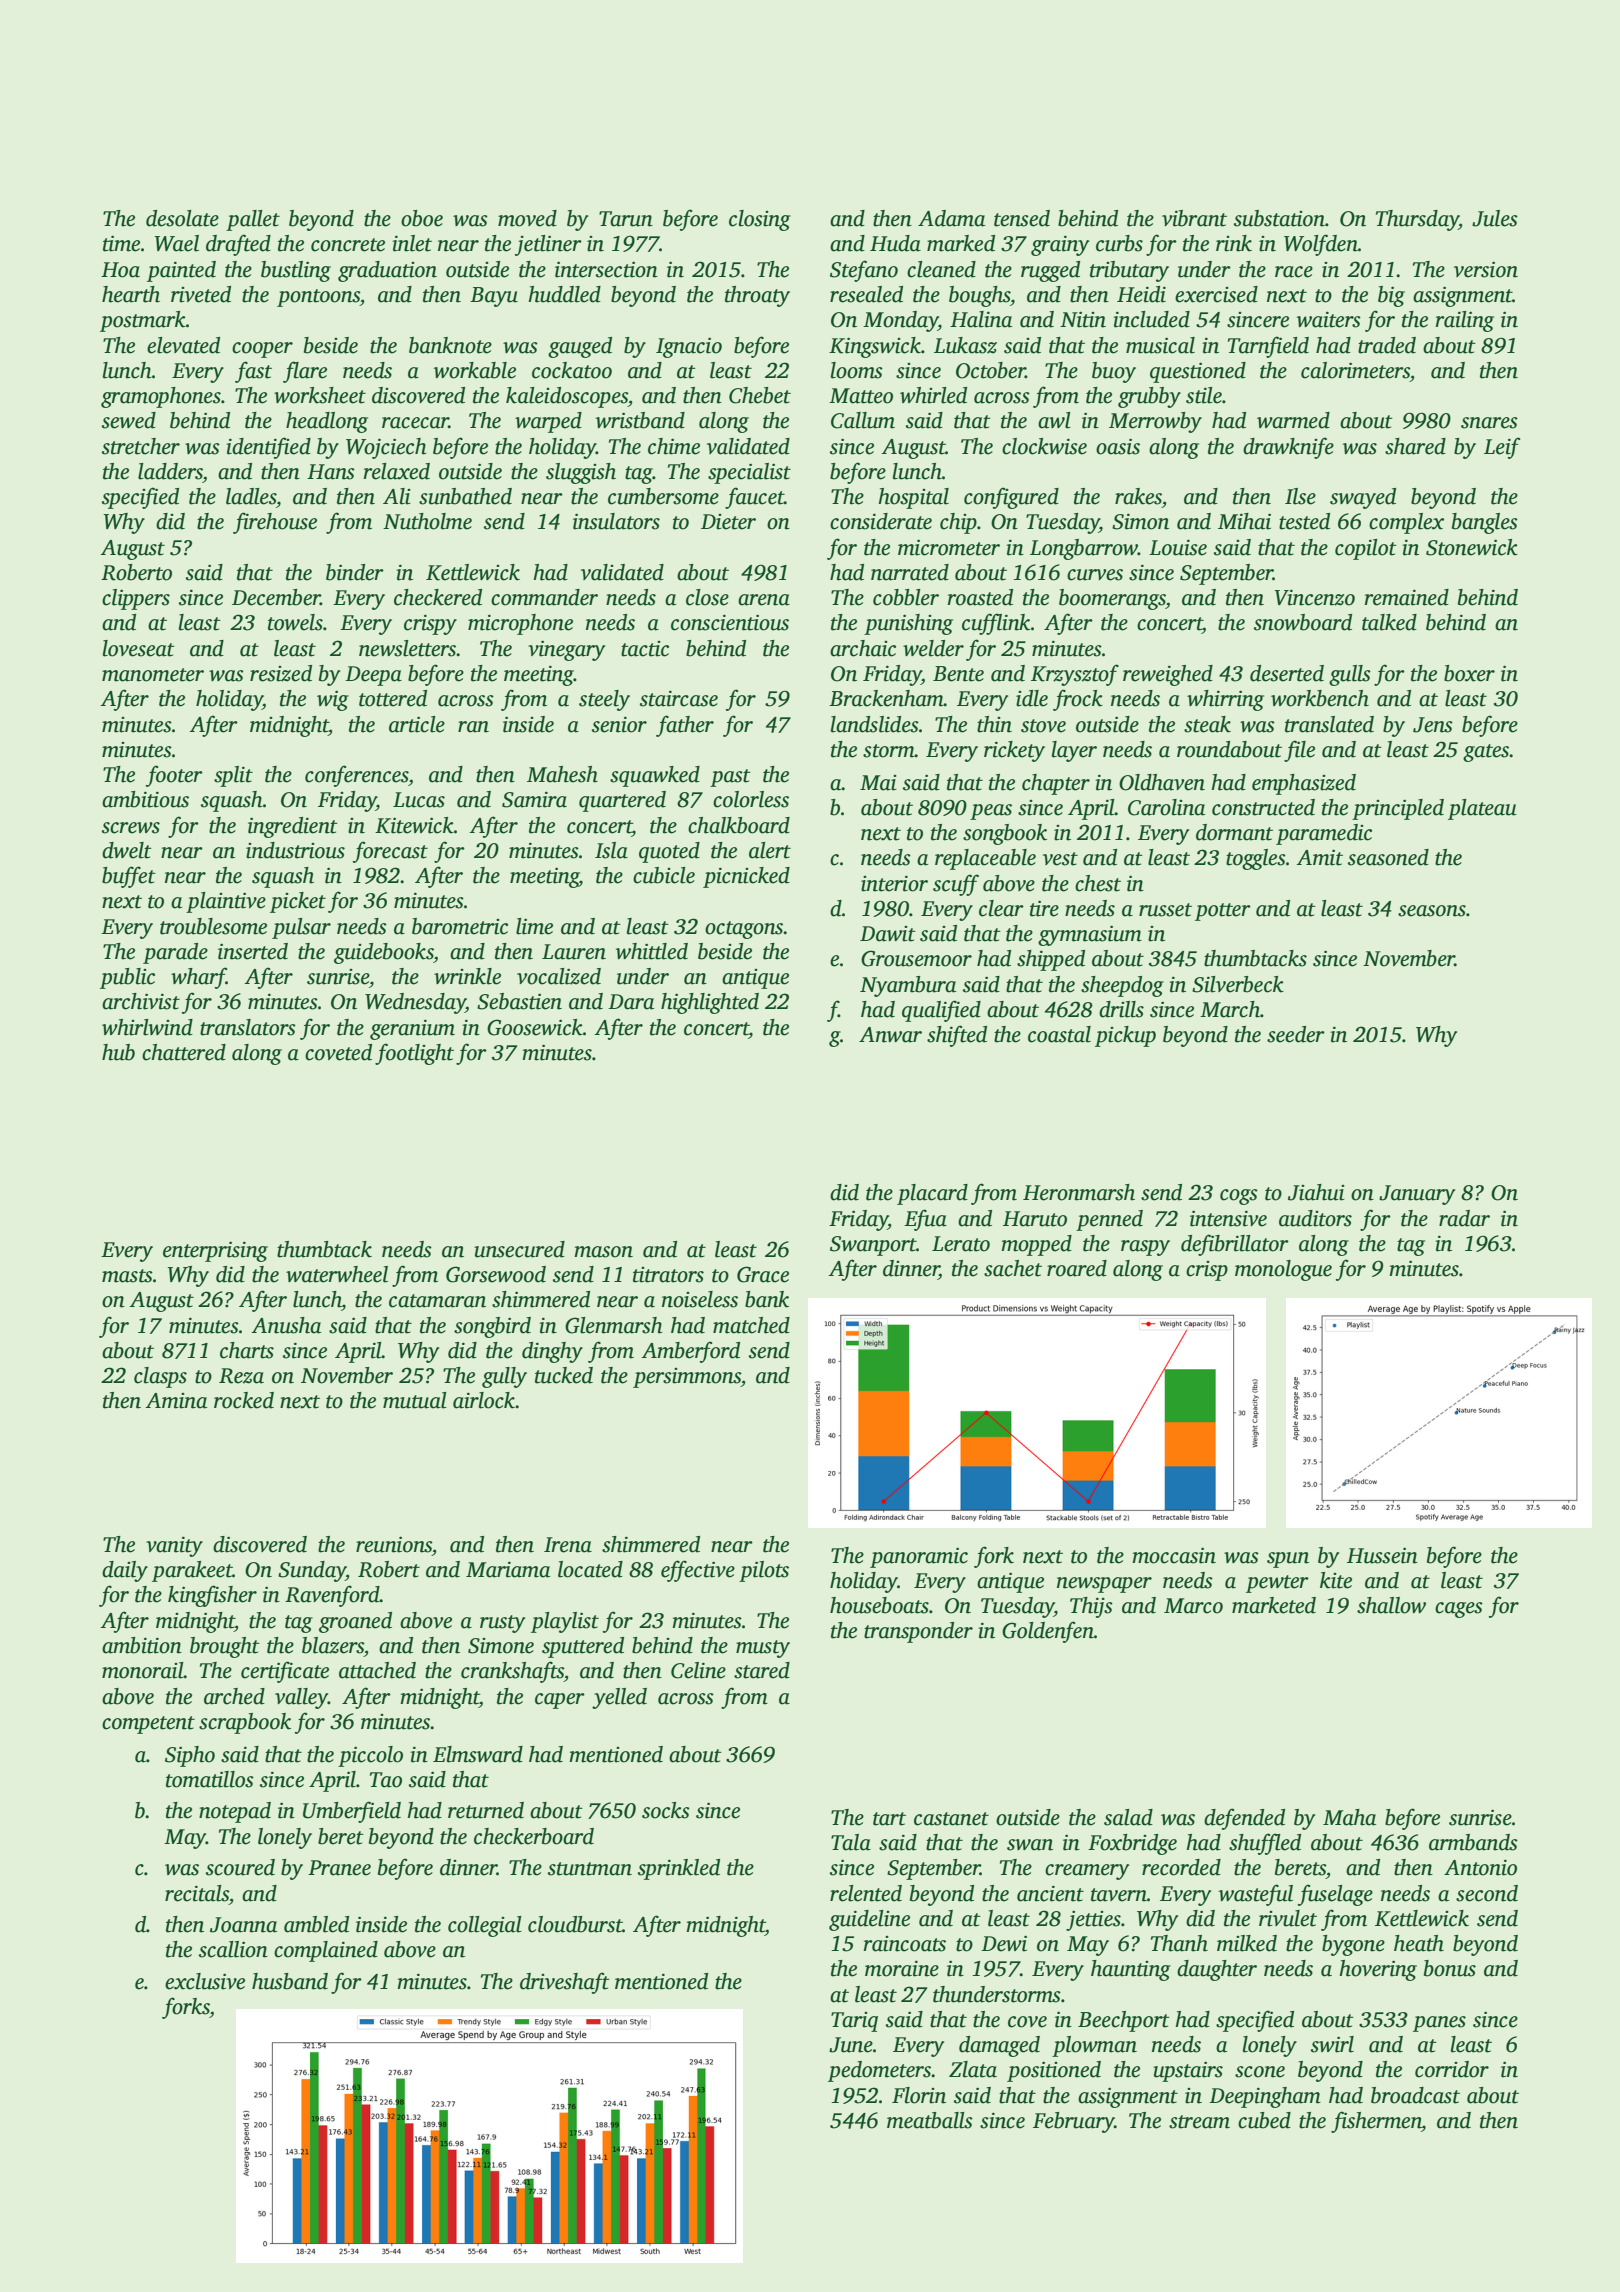  Describe the element at coordinates (1194, 218) in the document. I see `vibrant` at that location.
